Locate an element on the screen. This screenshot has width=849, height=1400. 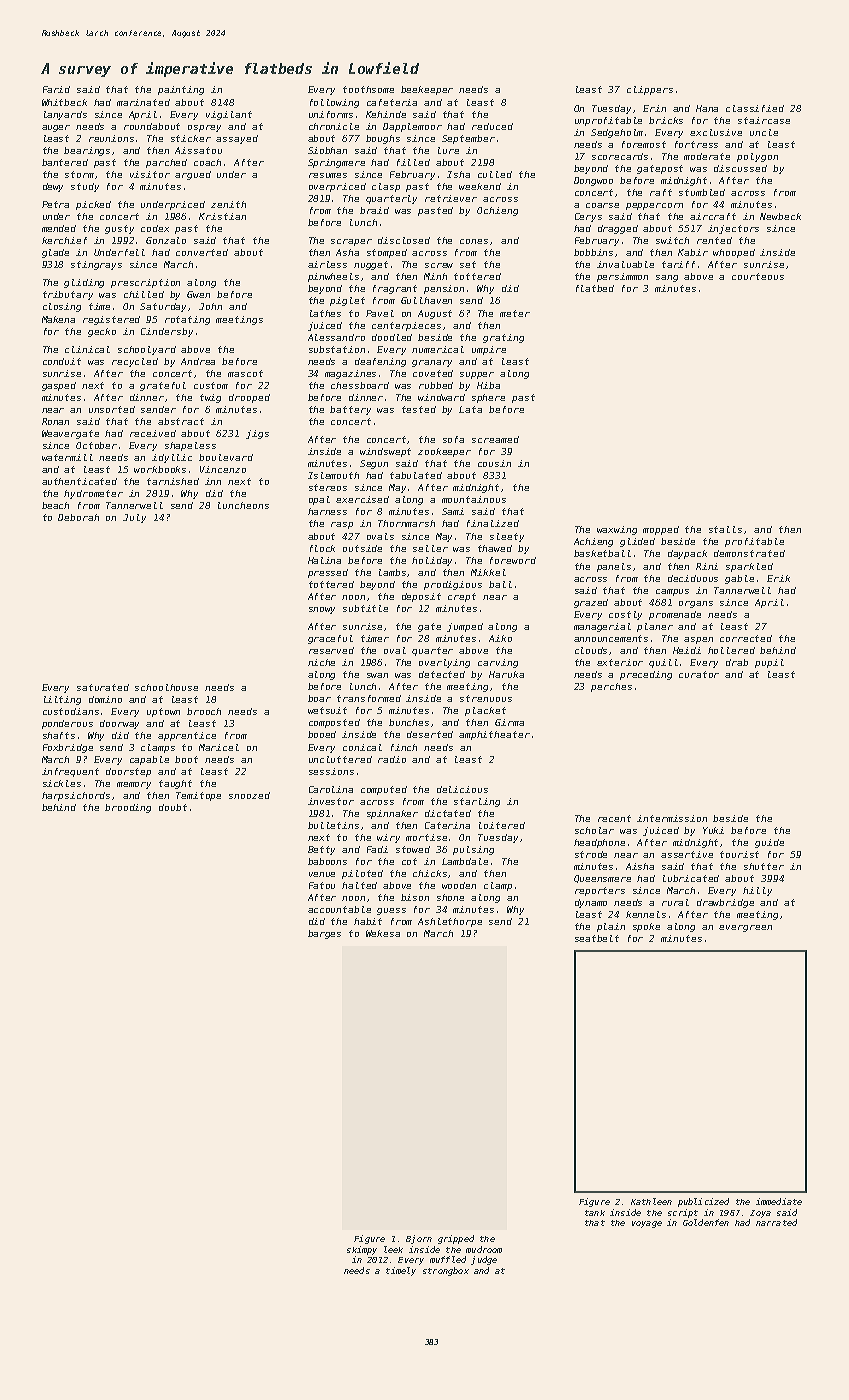
investor is located at coordinates (331, 801).
